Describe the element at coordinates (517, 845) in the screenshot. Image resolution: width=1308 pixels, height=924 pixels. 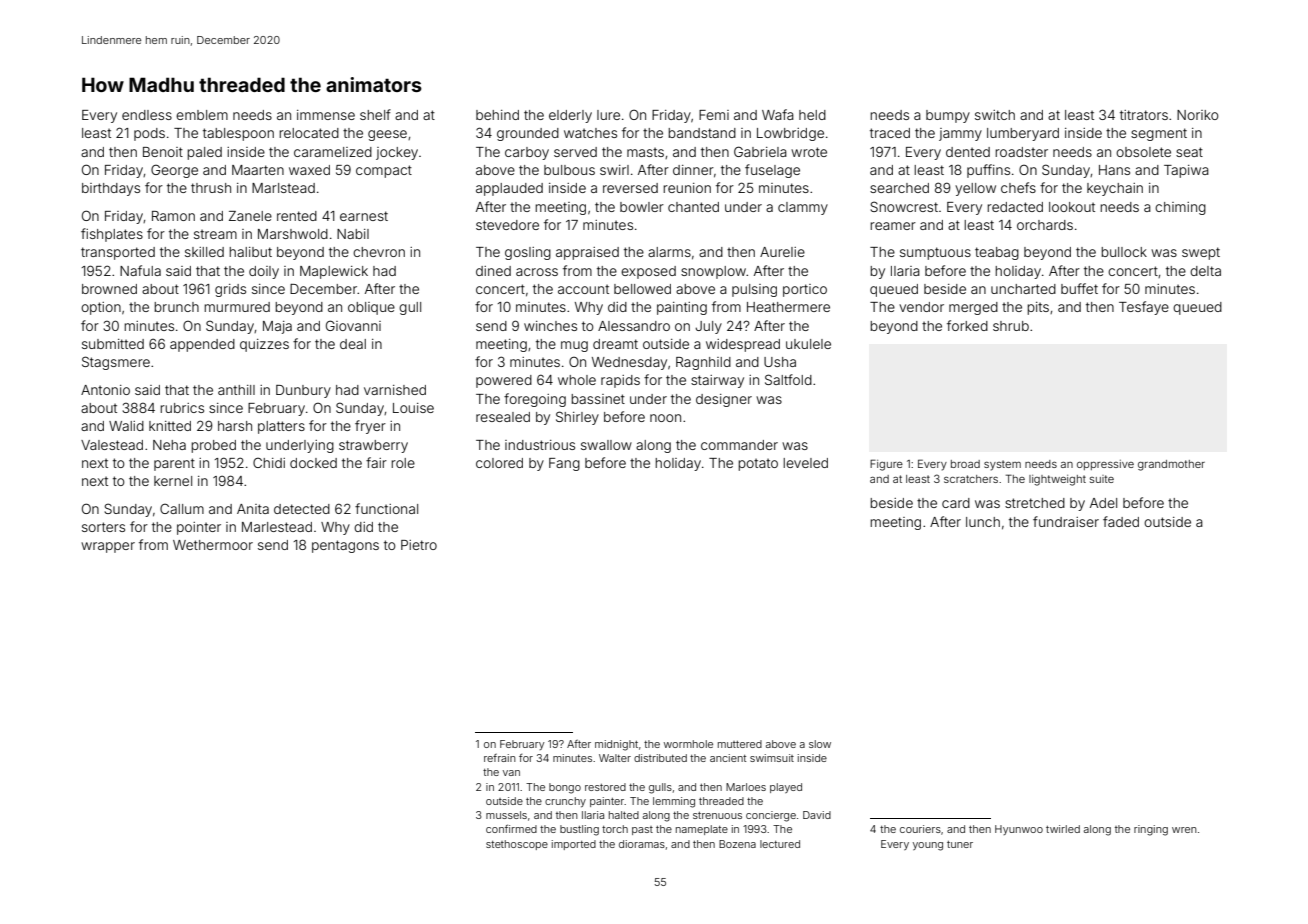
I see `stethoscope` at that location.
